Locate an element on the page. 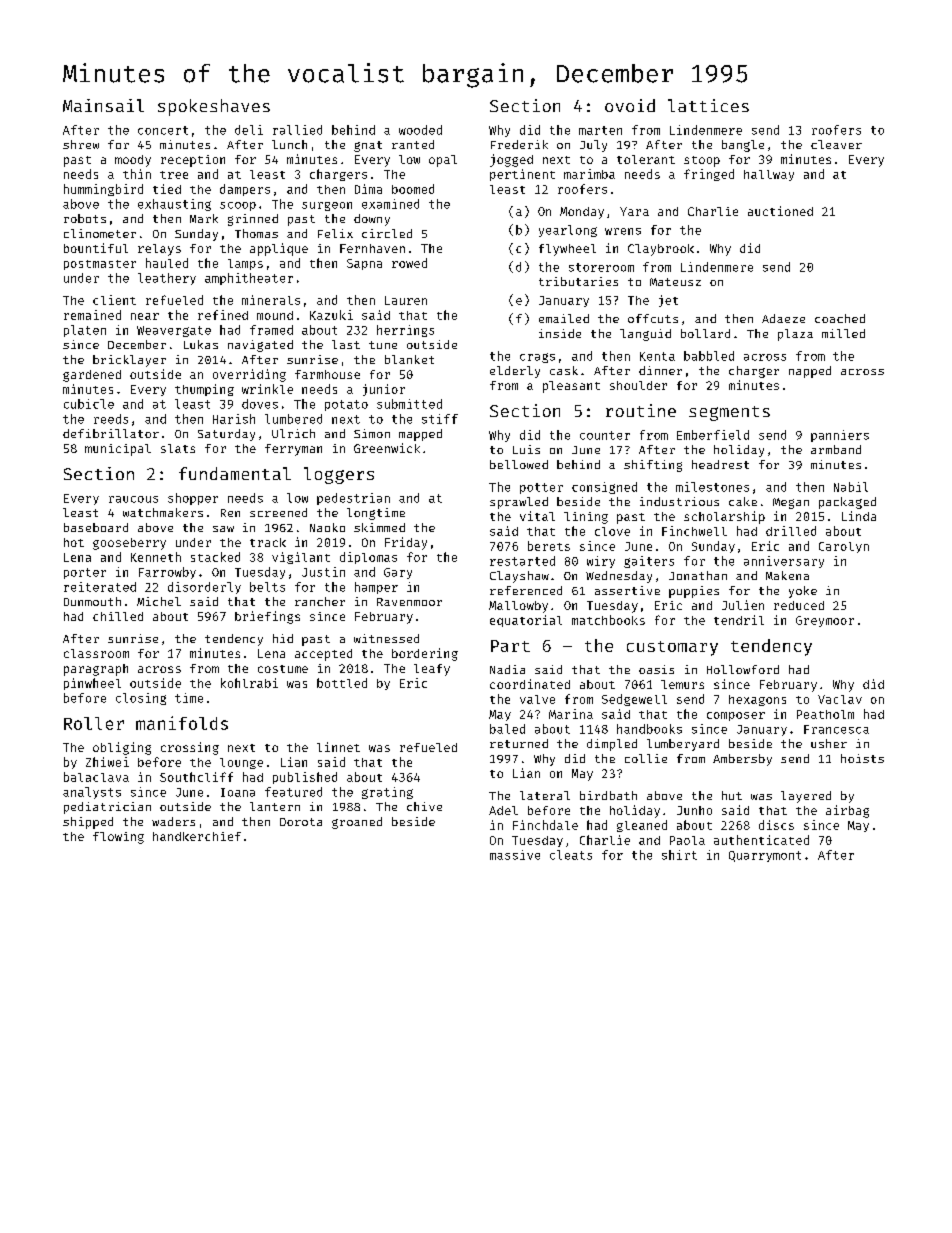 The image size is (952, 1233). Quarrymont is located at coordinates (765, 856).
